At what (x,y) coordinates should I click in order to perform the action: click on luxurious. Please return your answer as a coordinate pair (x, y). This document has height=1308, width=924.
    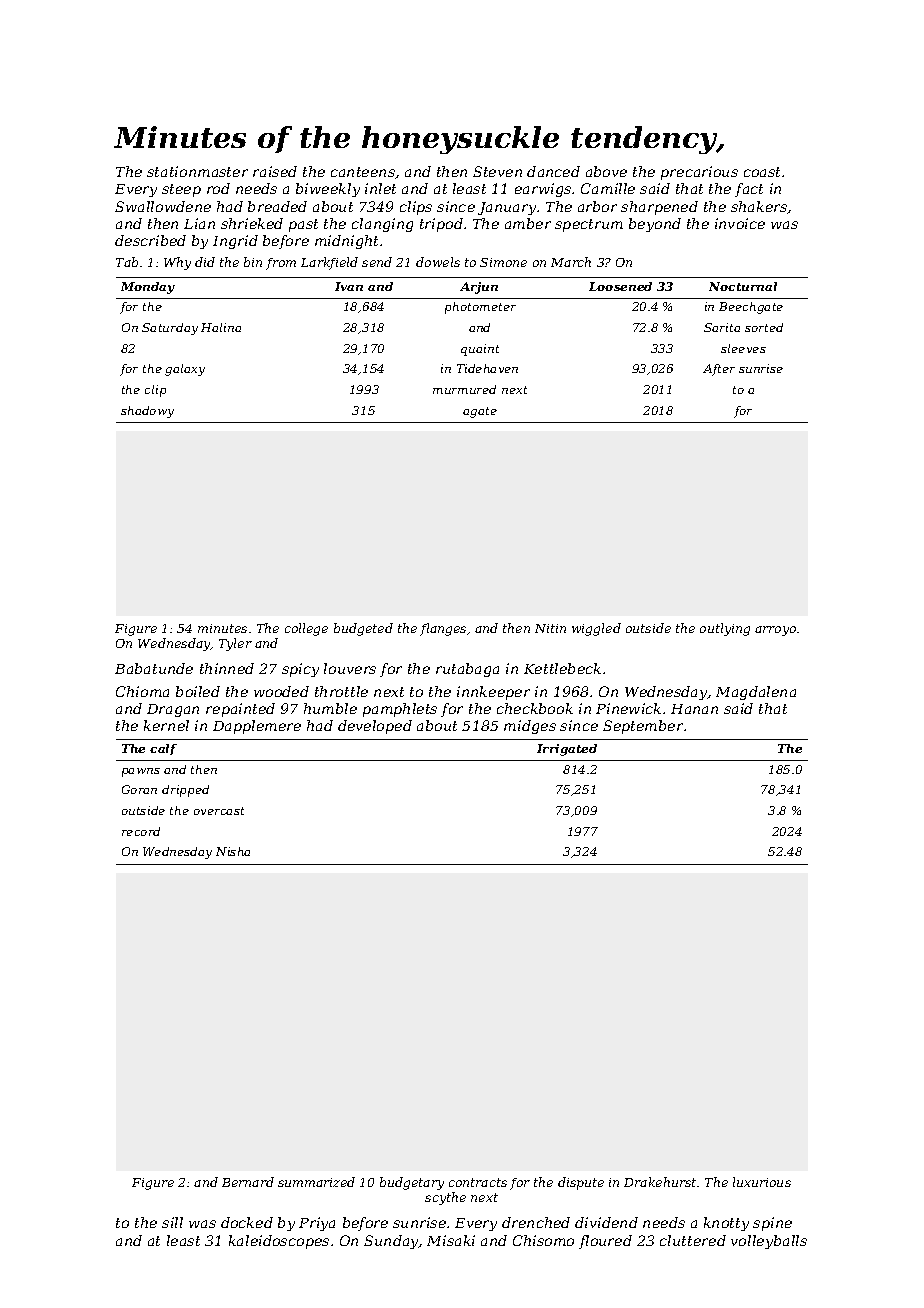
    Looking at the image, I should click on (762, 1182).
